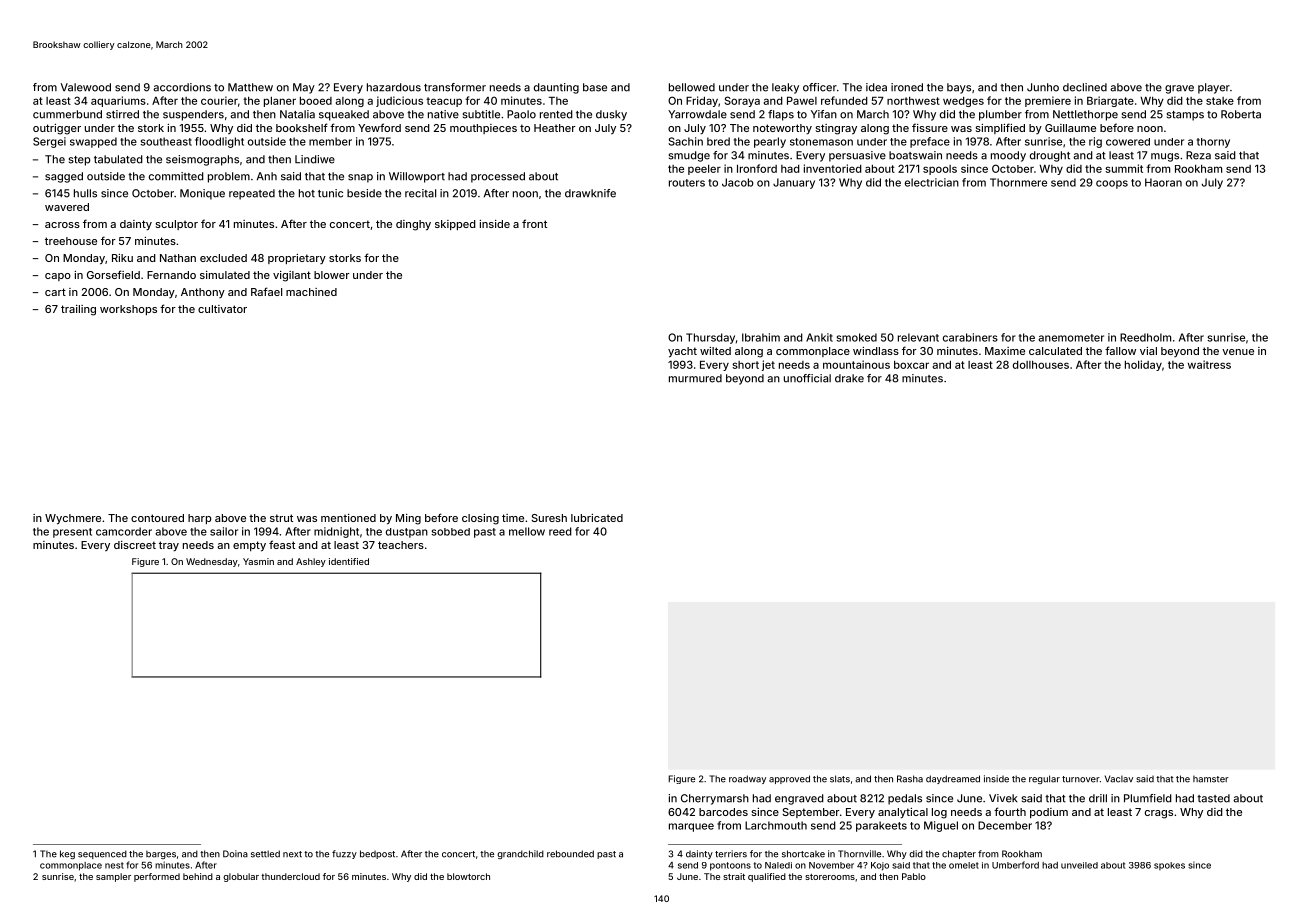  What do you see at coordinates (468, 876) in the screenshot?
I see `blowtorch` at bounding box center [468, 876].
